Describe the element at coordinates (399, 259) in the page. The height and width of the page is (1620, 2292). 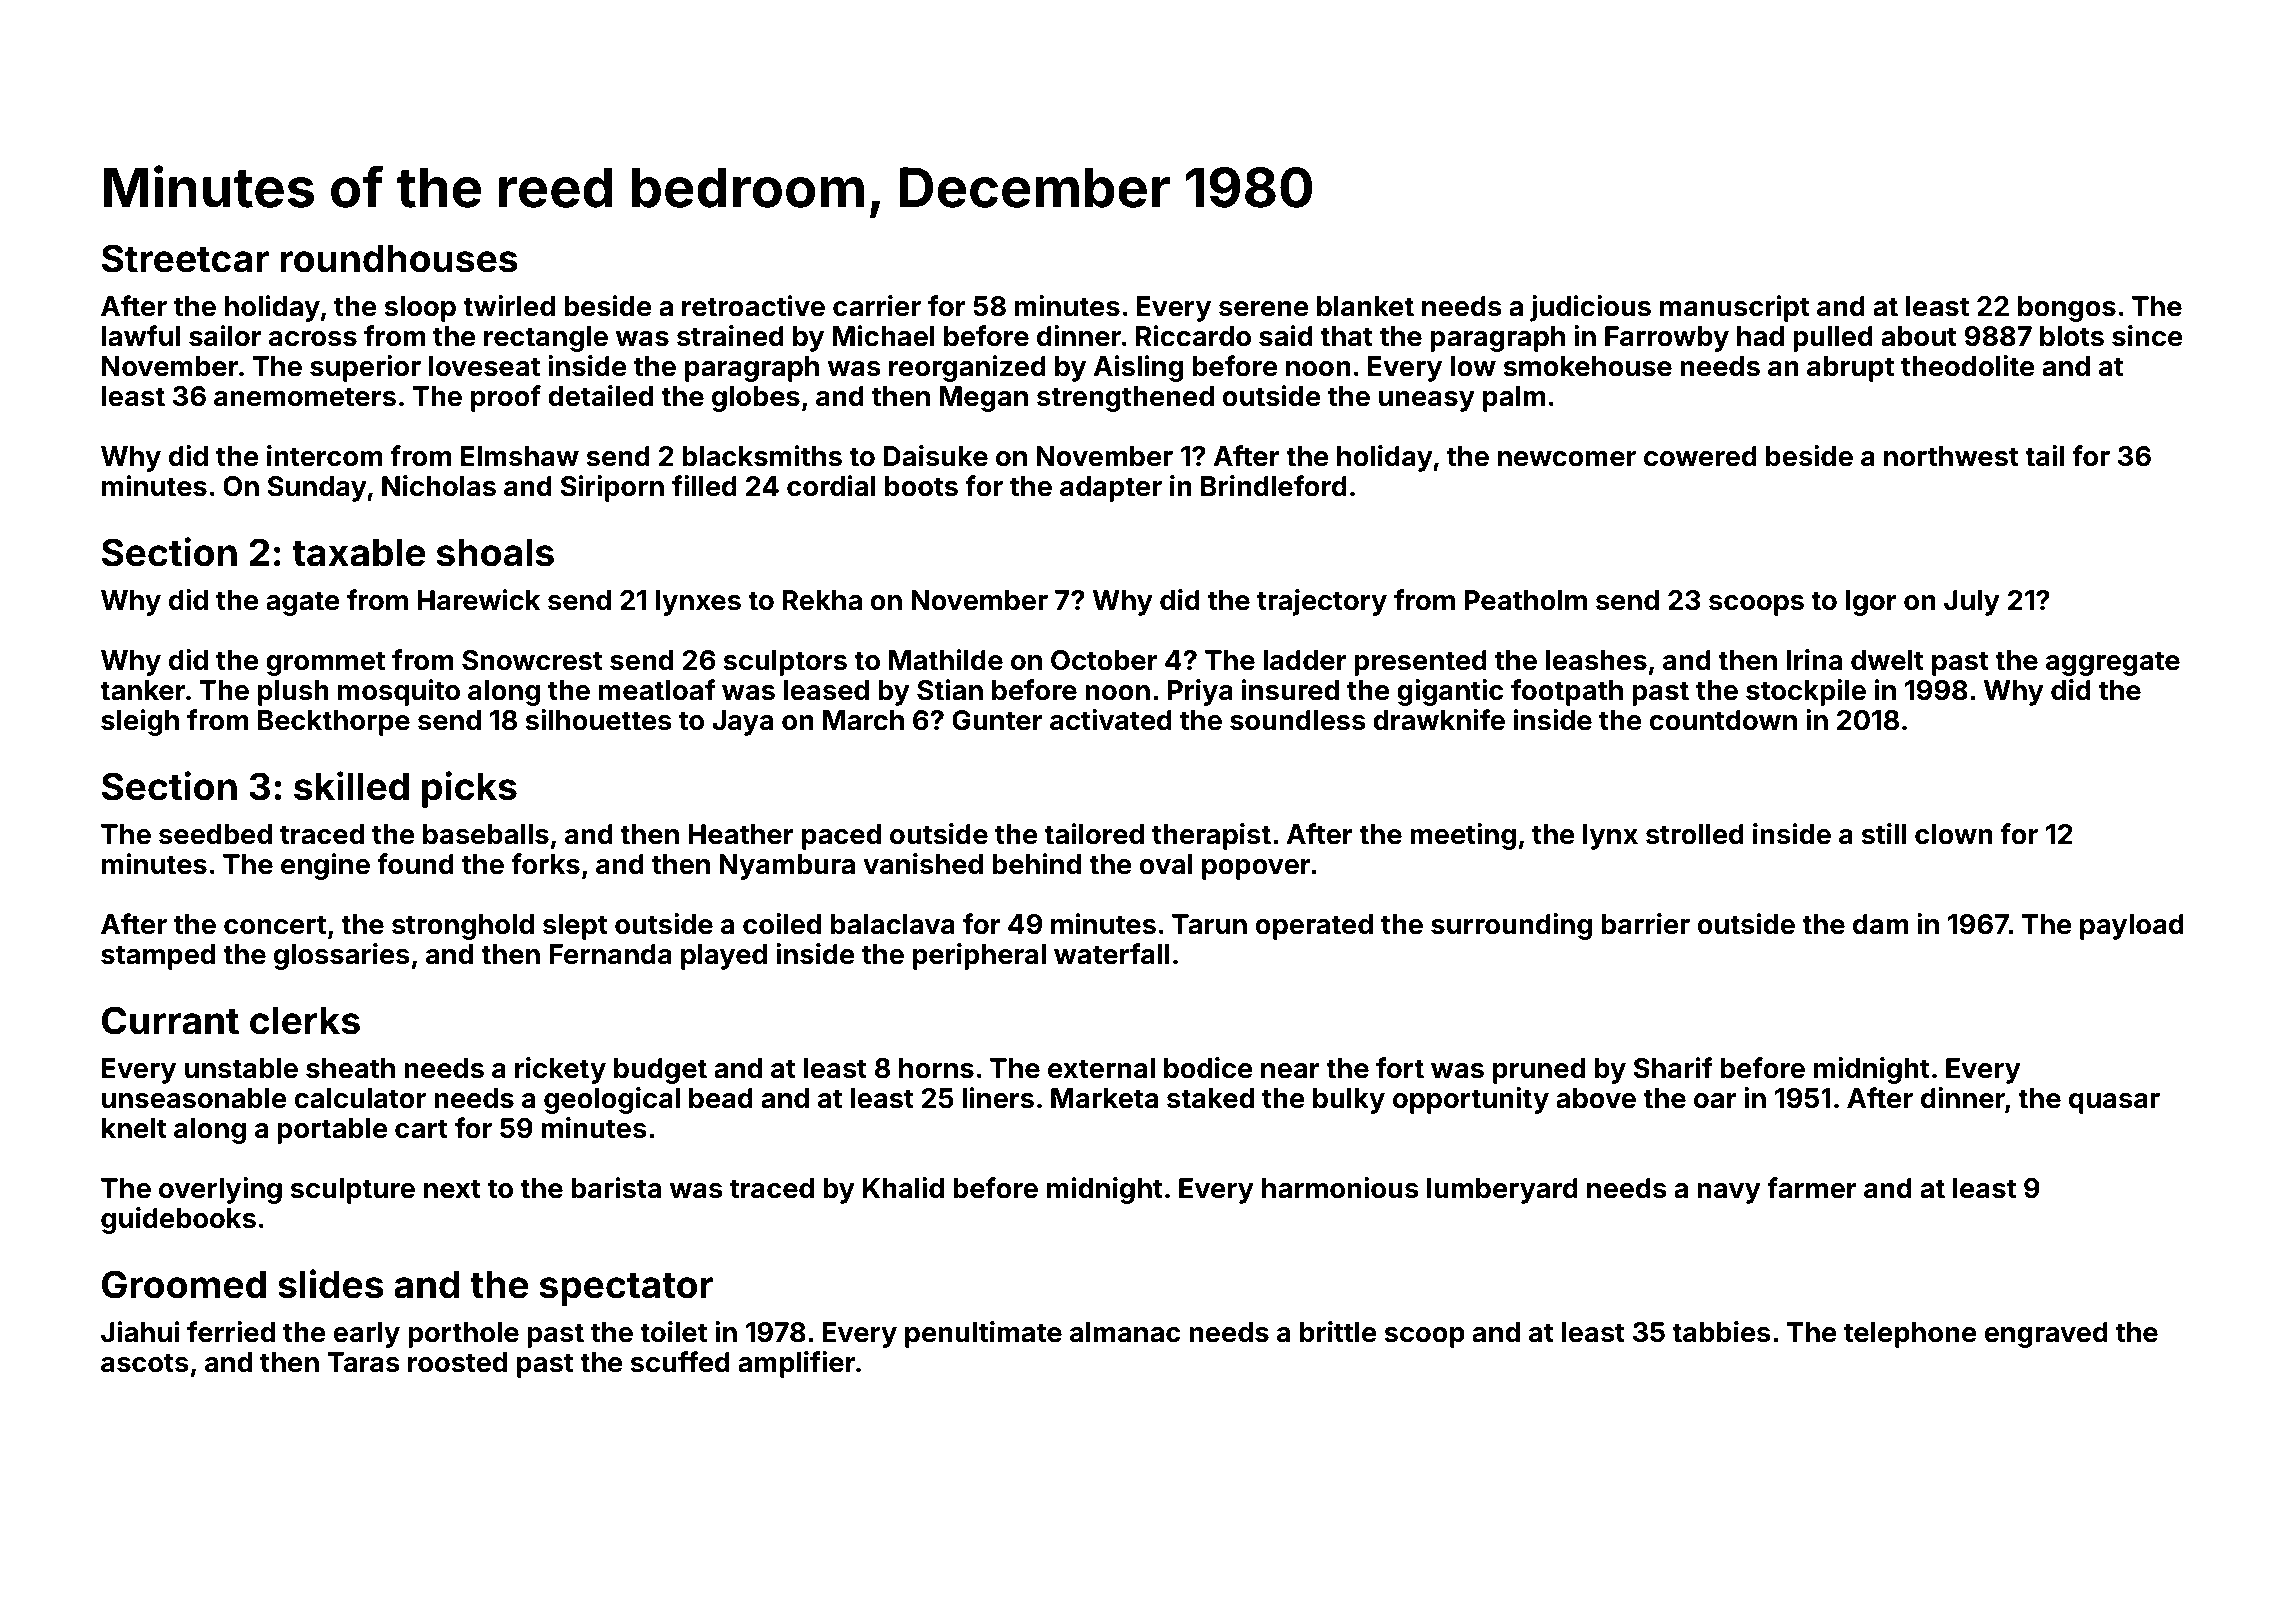
I see `roundhouses` at that location.
